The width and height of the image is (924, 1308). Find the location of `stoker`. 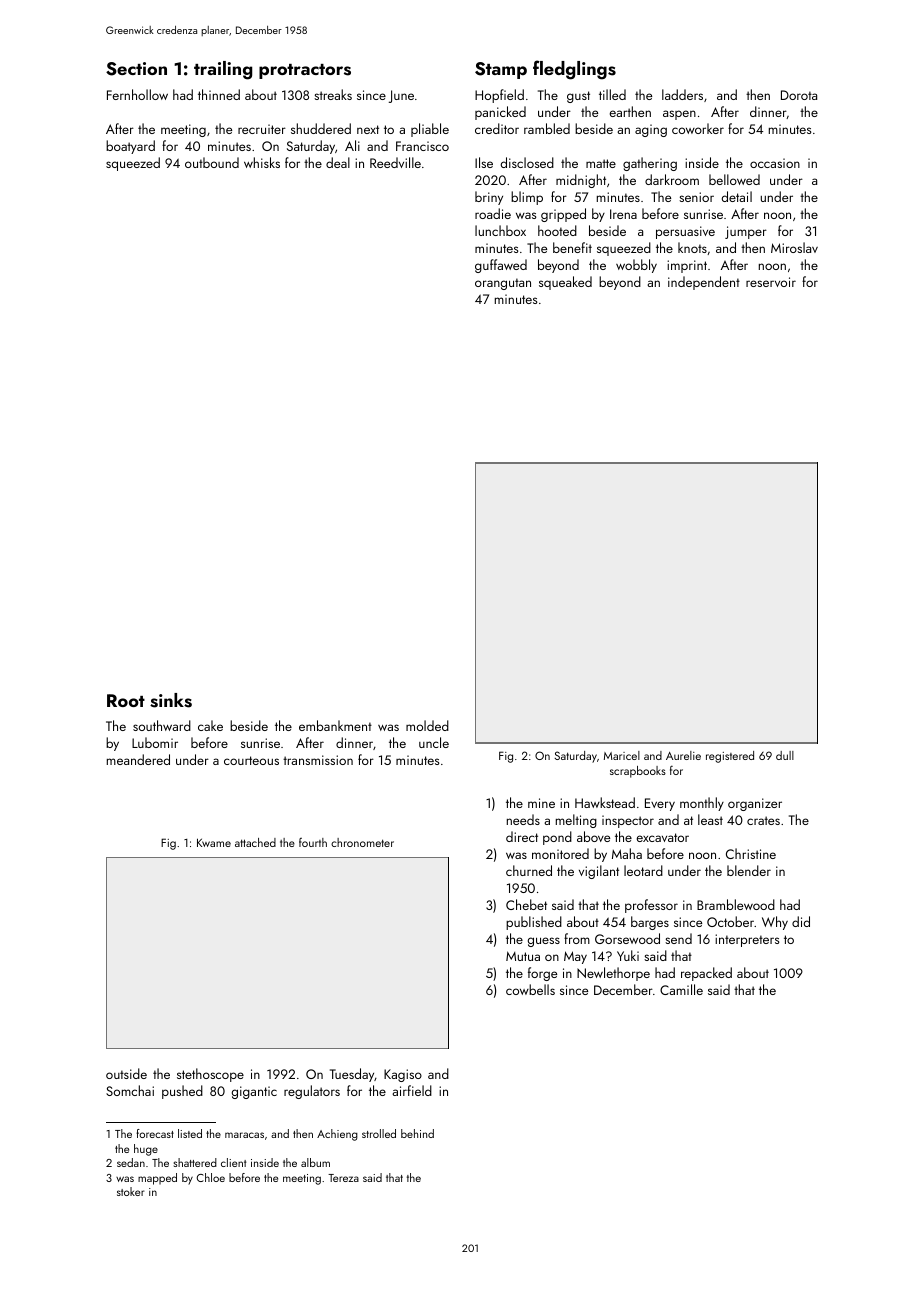

stoker is located at coordinates (131, 1191).
